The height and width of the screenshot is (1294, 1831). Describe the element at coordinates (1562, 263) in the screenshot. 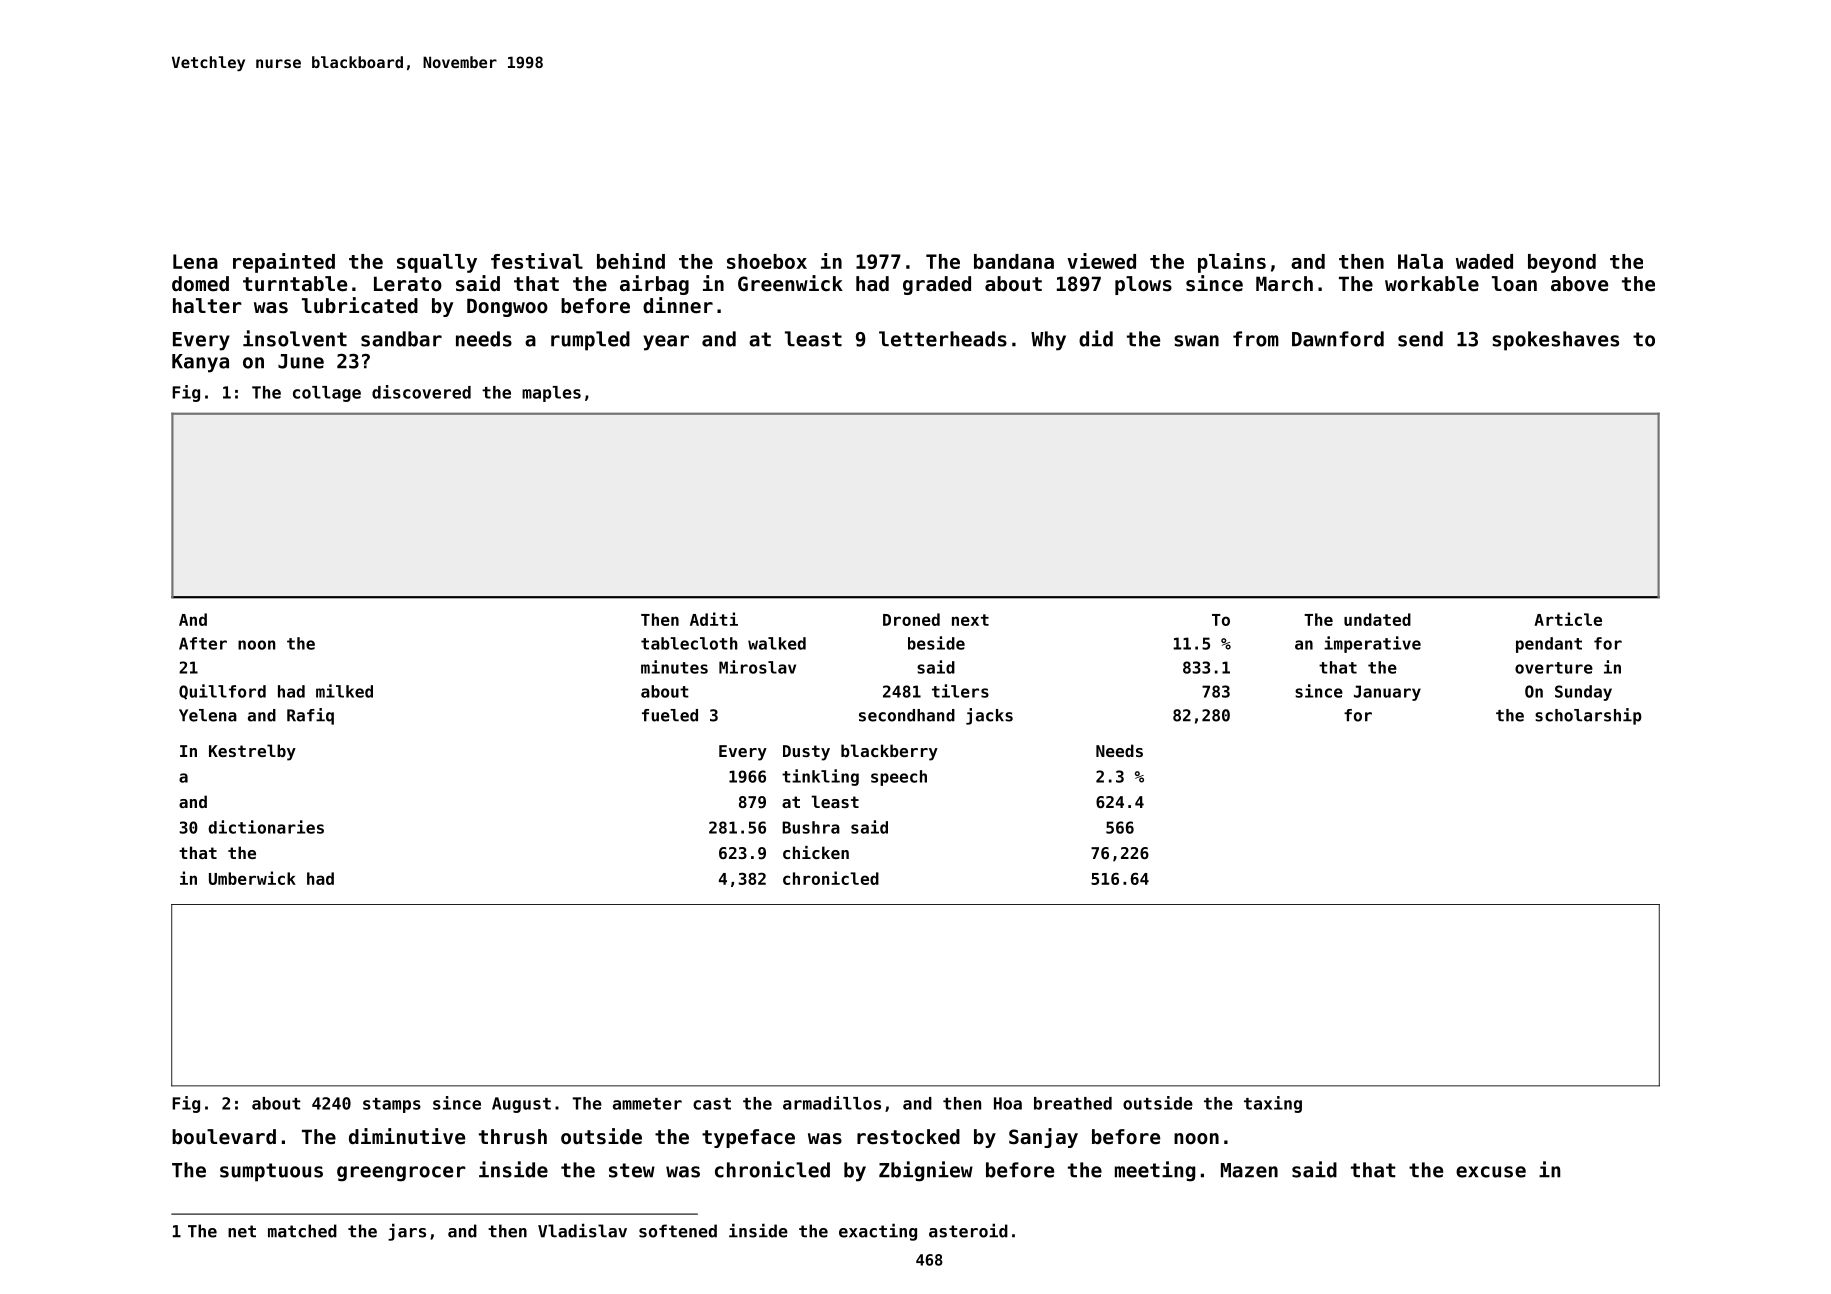

I see `beyond` at that location.
